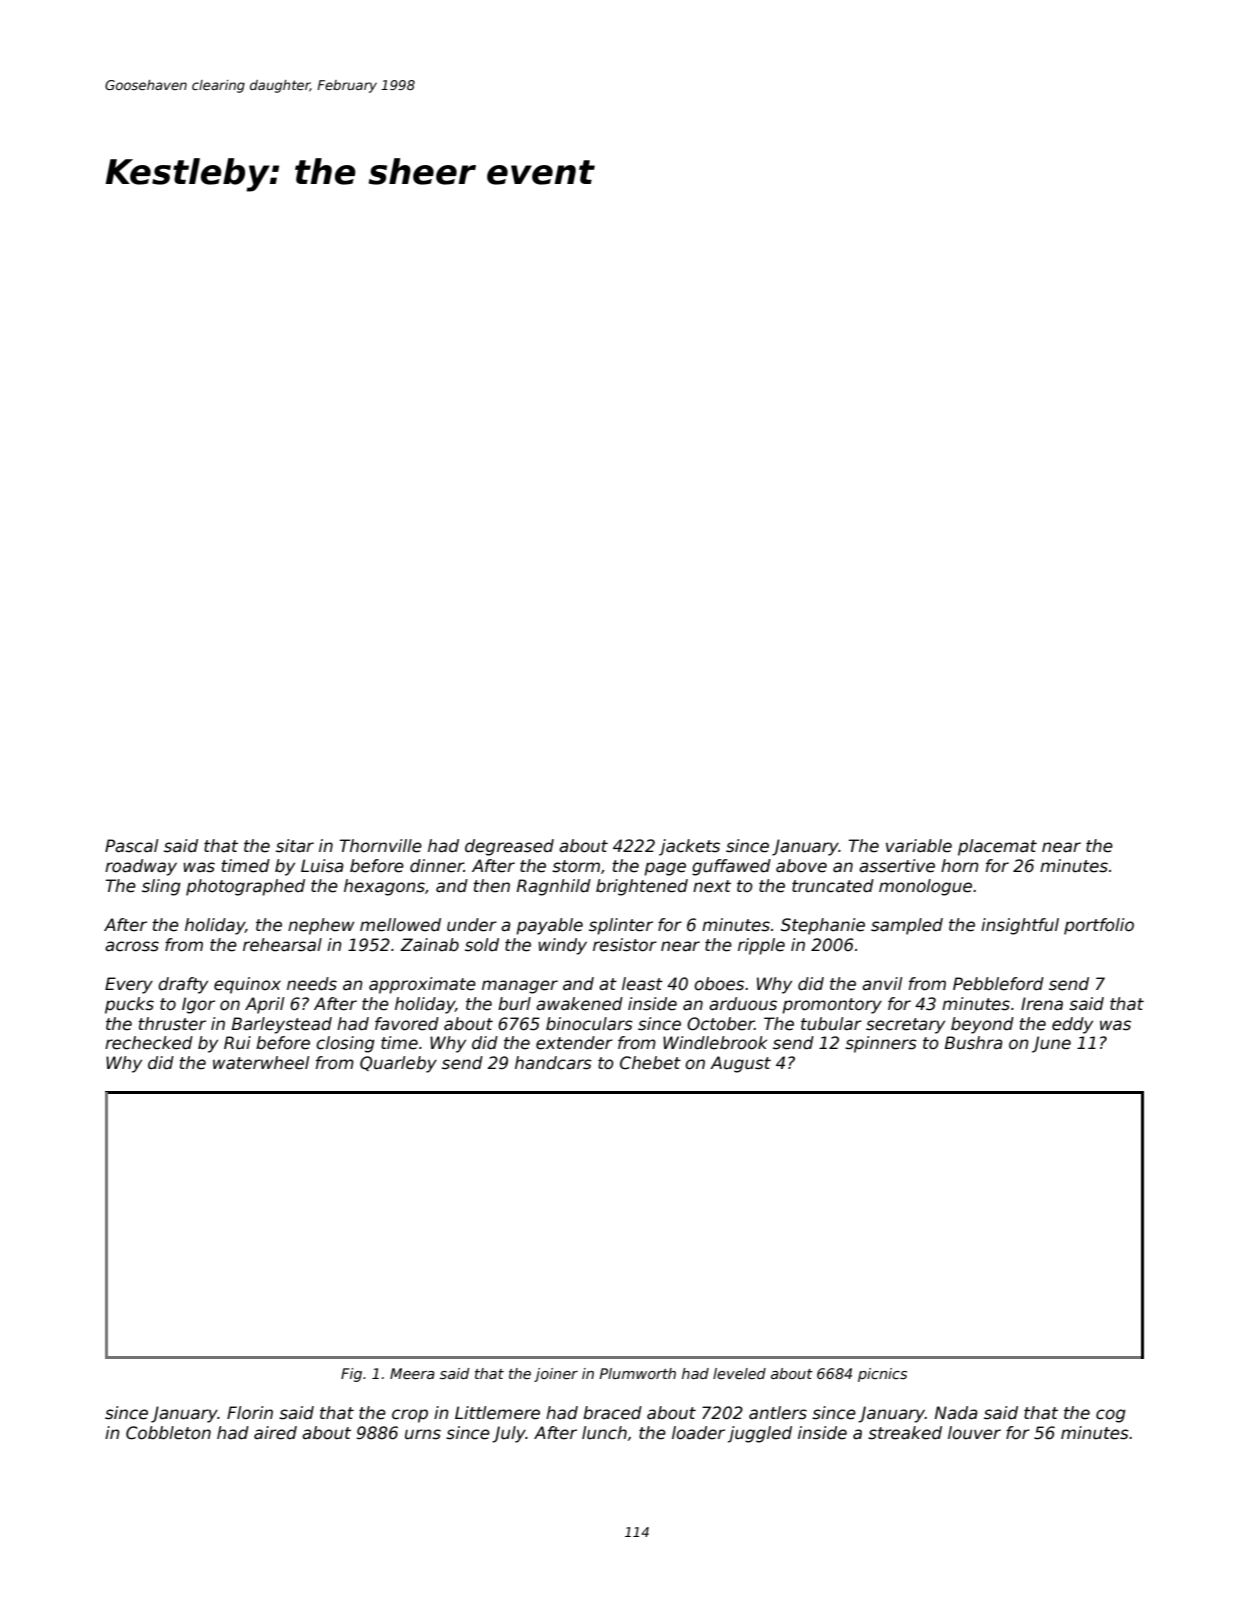  What do you see at coordinates (689, 847) in the screenshot?
I see `jackets` at bounding box center [689, 847].
